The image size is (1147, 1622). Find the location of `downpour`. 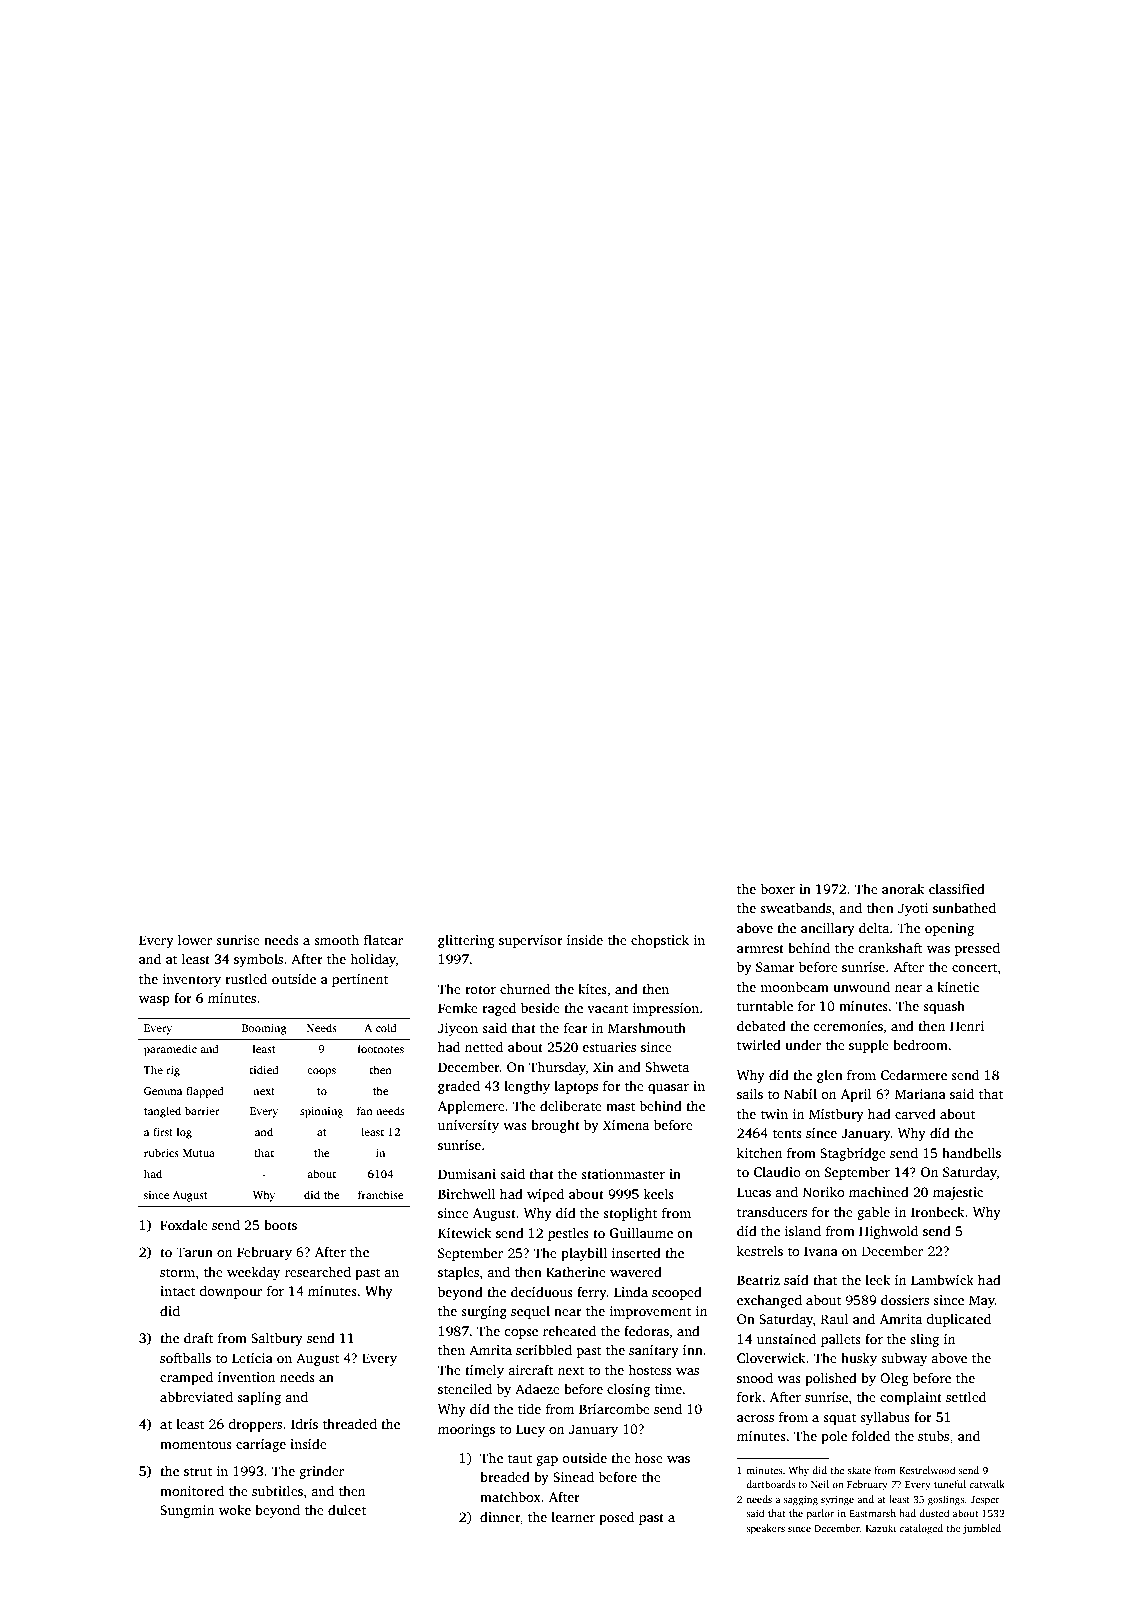

downpour is located at coordinates (230, 1292).
